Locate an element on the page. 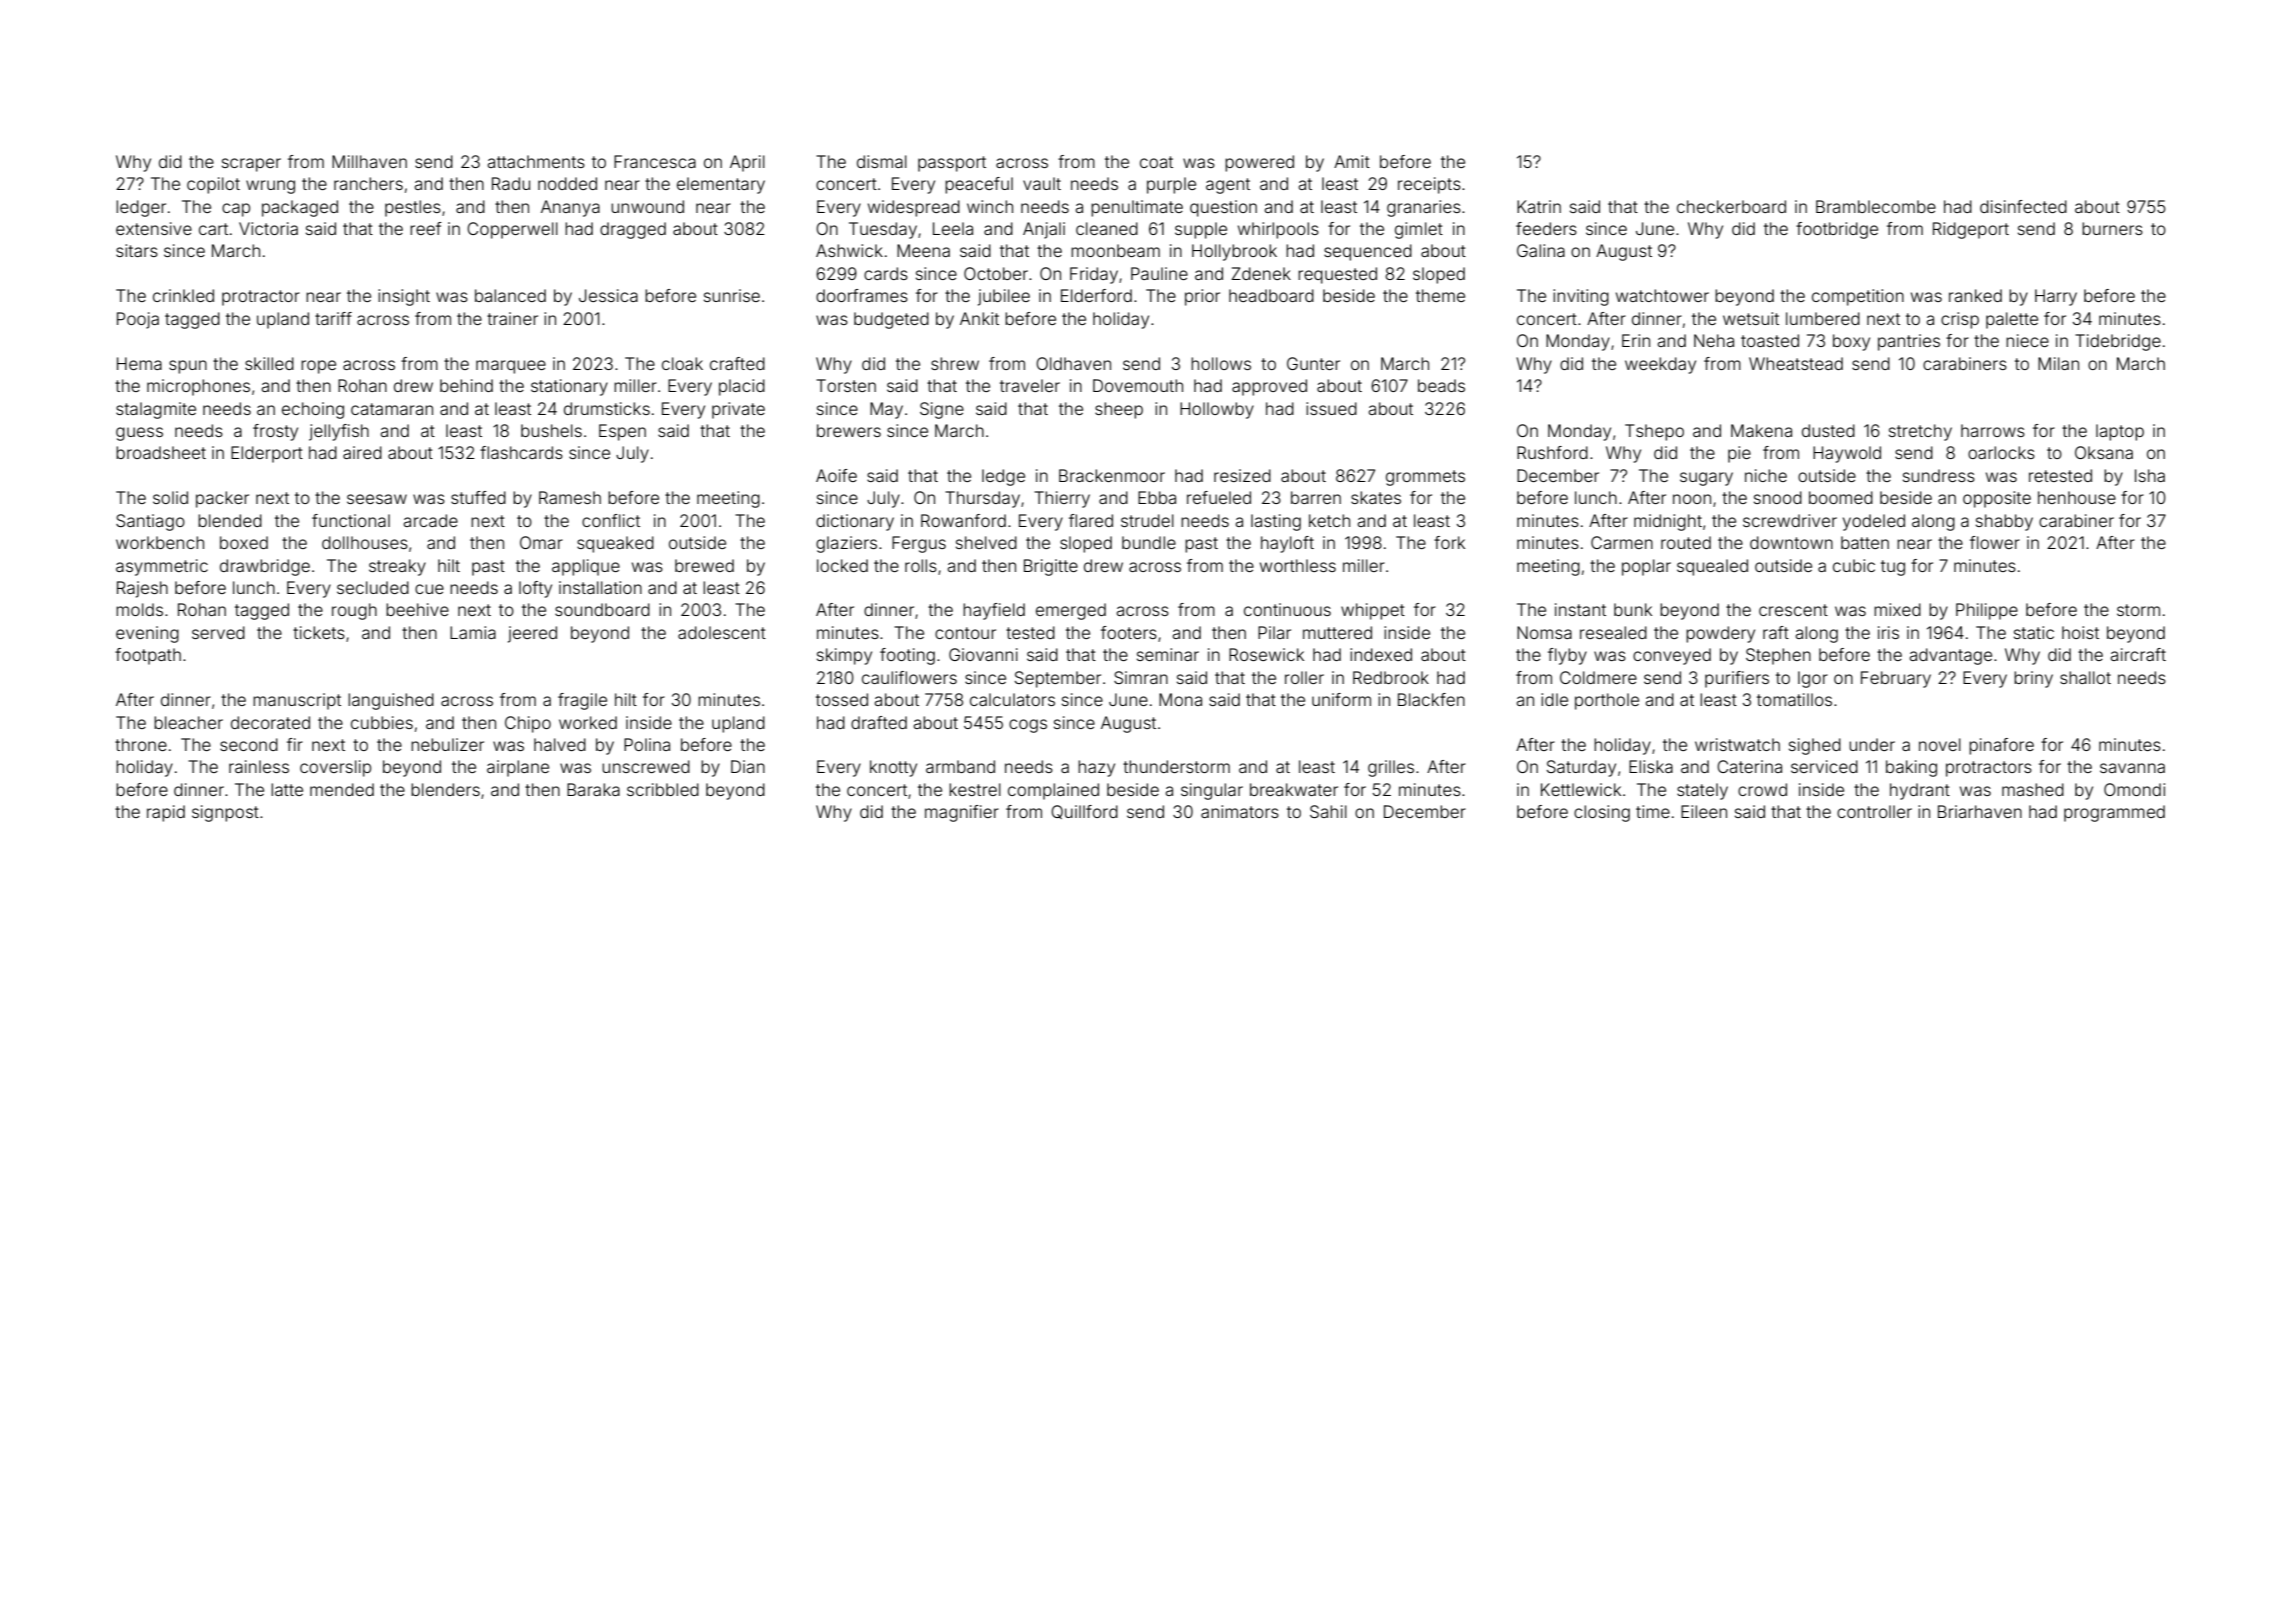 This image has height=1614, width=2282. cogs is located at coordinates (1028, 726).
